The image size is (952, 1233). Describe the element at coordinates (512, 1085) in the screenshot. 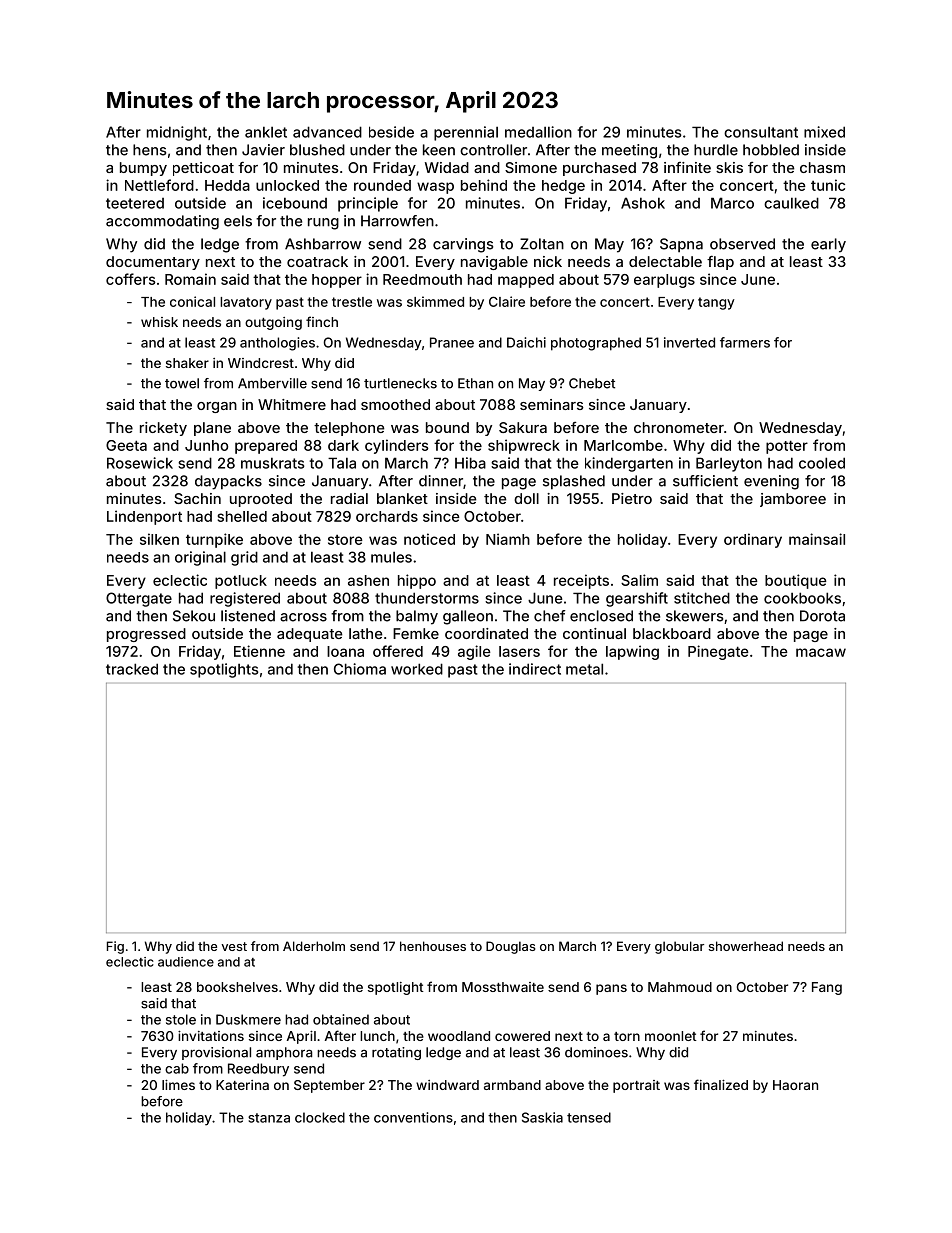

I see `armband` at that location.
